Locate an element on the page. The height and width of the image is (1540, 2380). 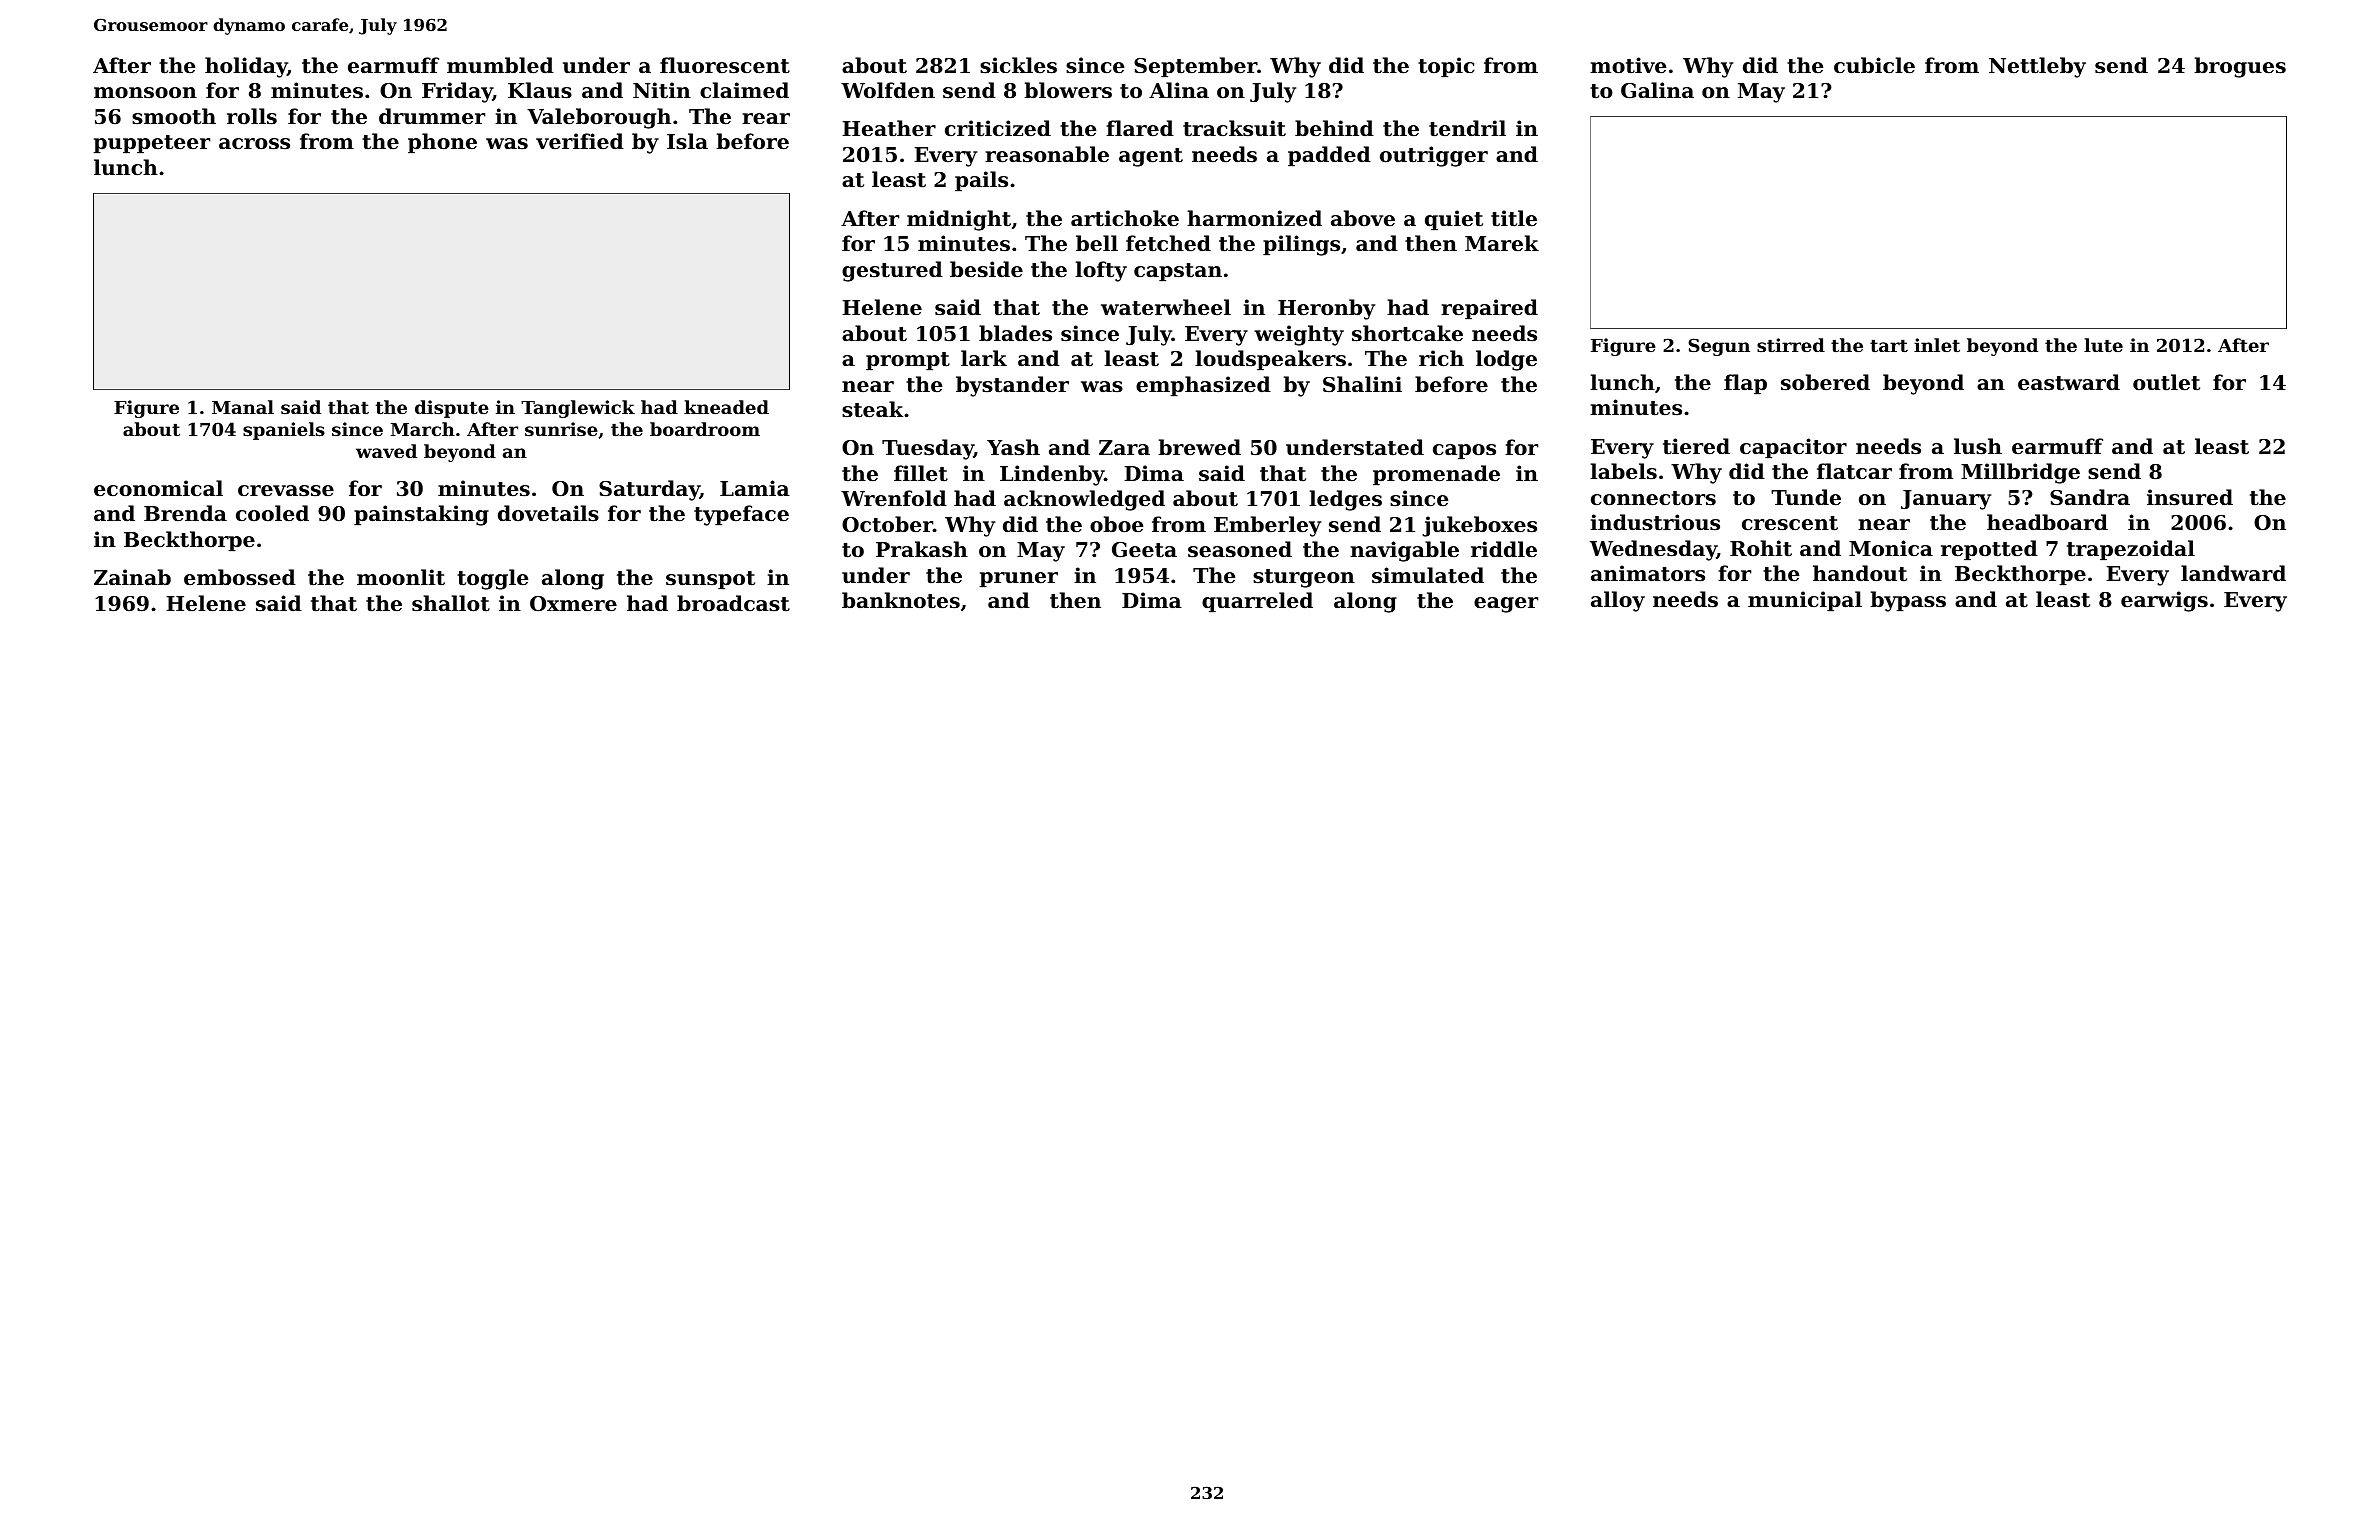
loudspeakers is located at coordinates (1270, 360).
